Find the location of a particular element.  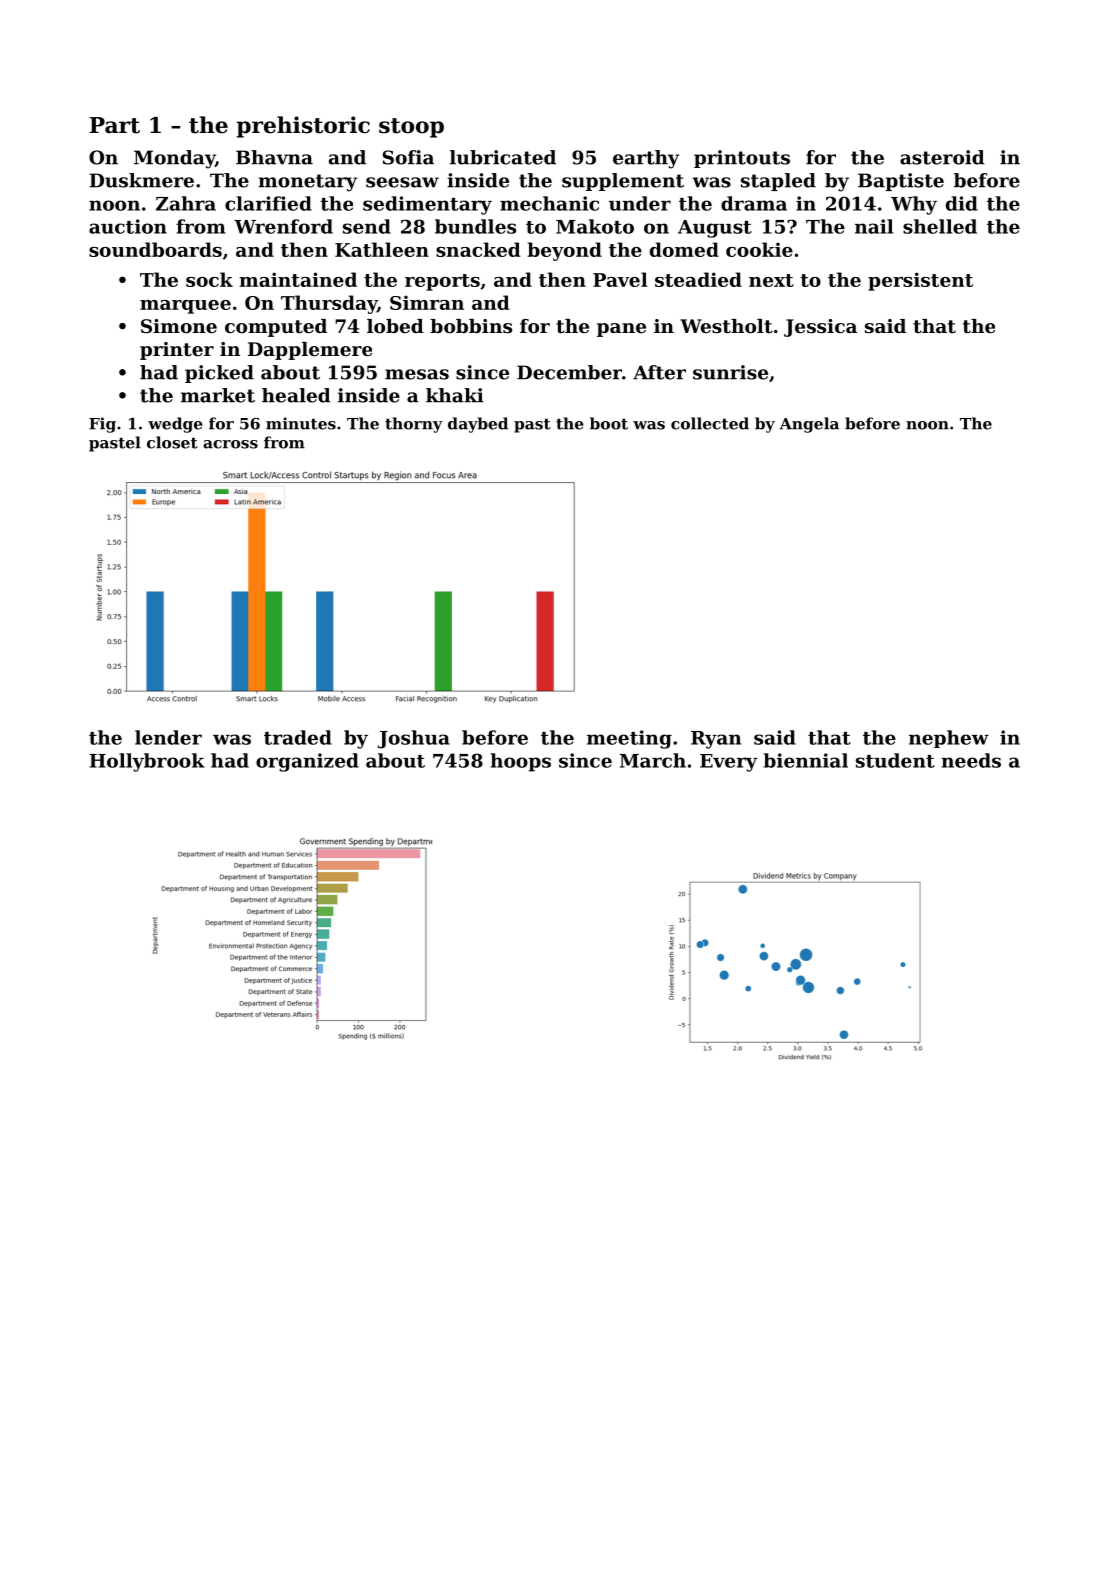

across is located at coordinates (230, 444).
